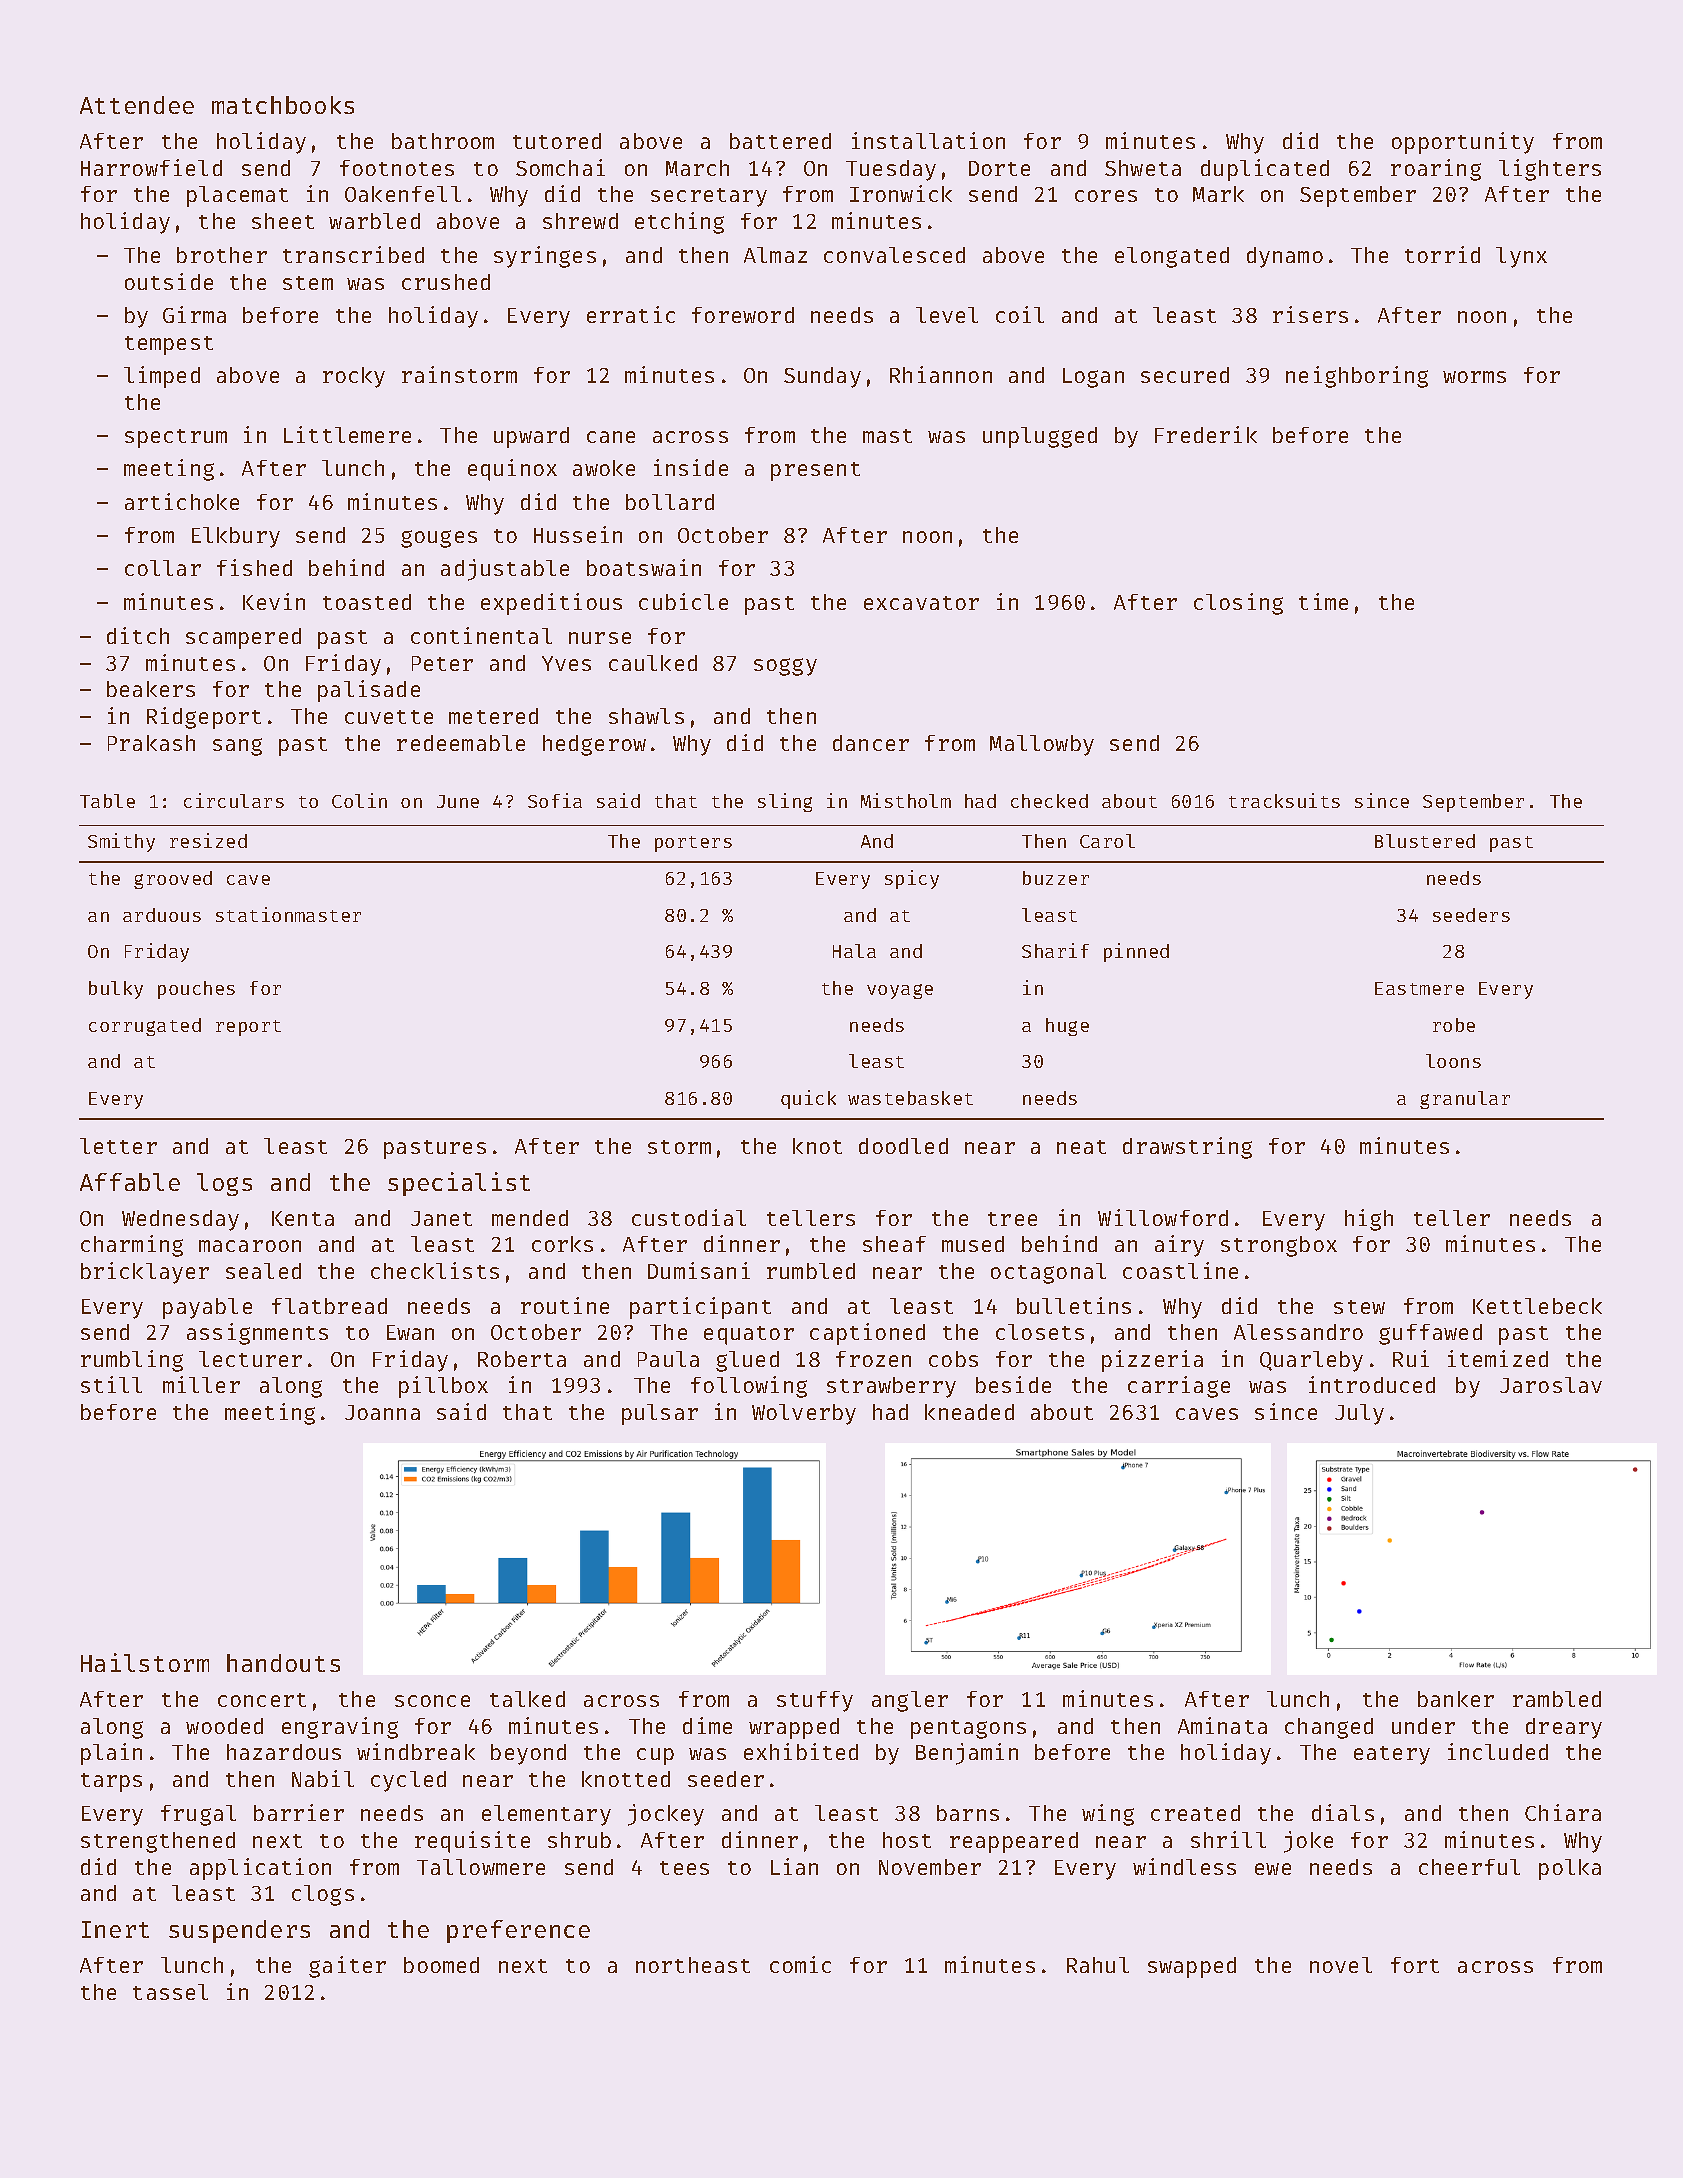 The width and height of the page is (1683, 2178). What do you see at coordinates (709, 197) in the page?
I see `secretary` at bounding box center [709, 197].
